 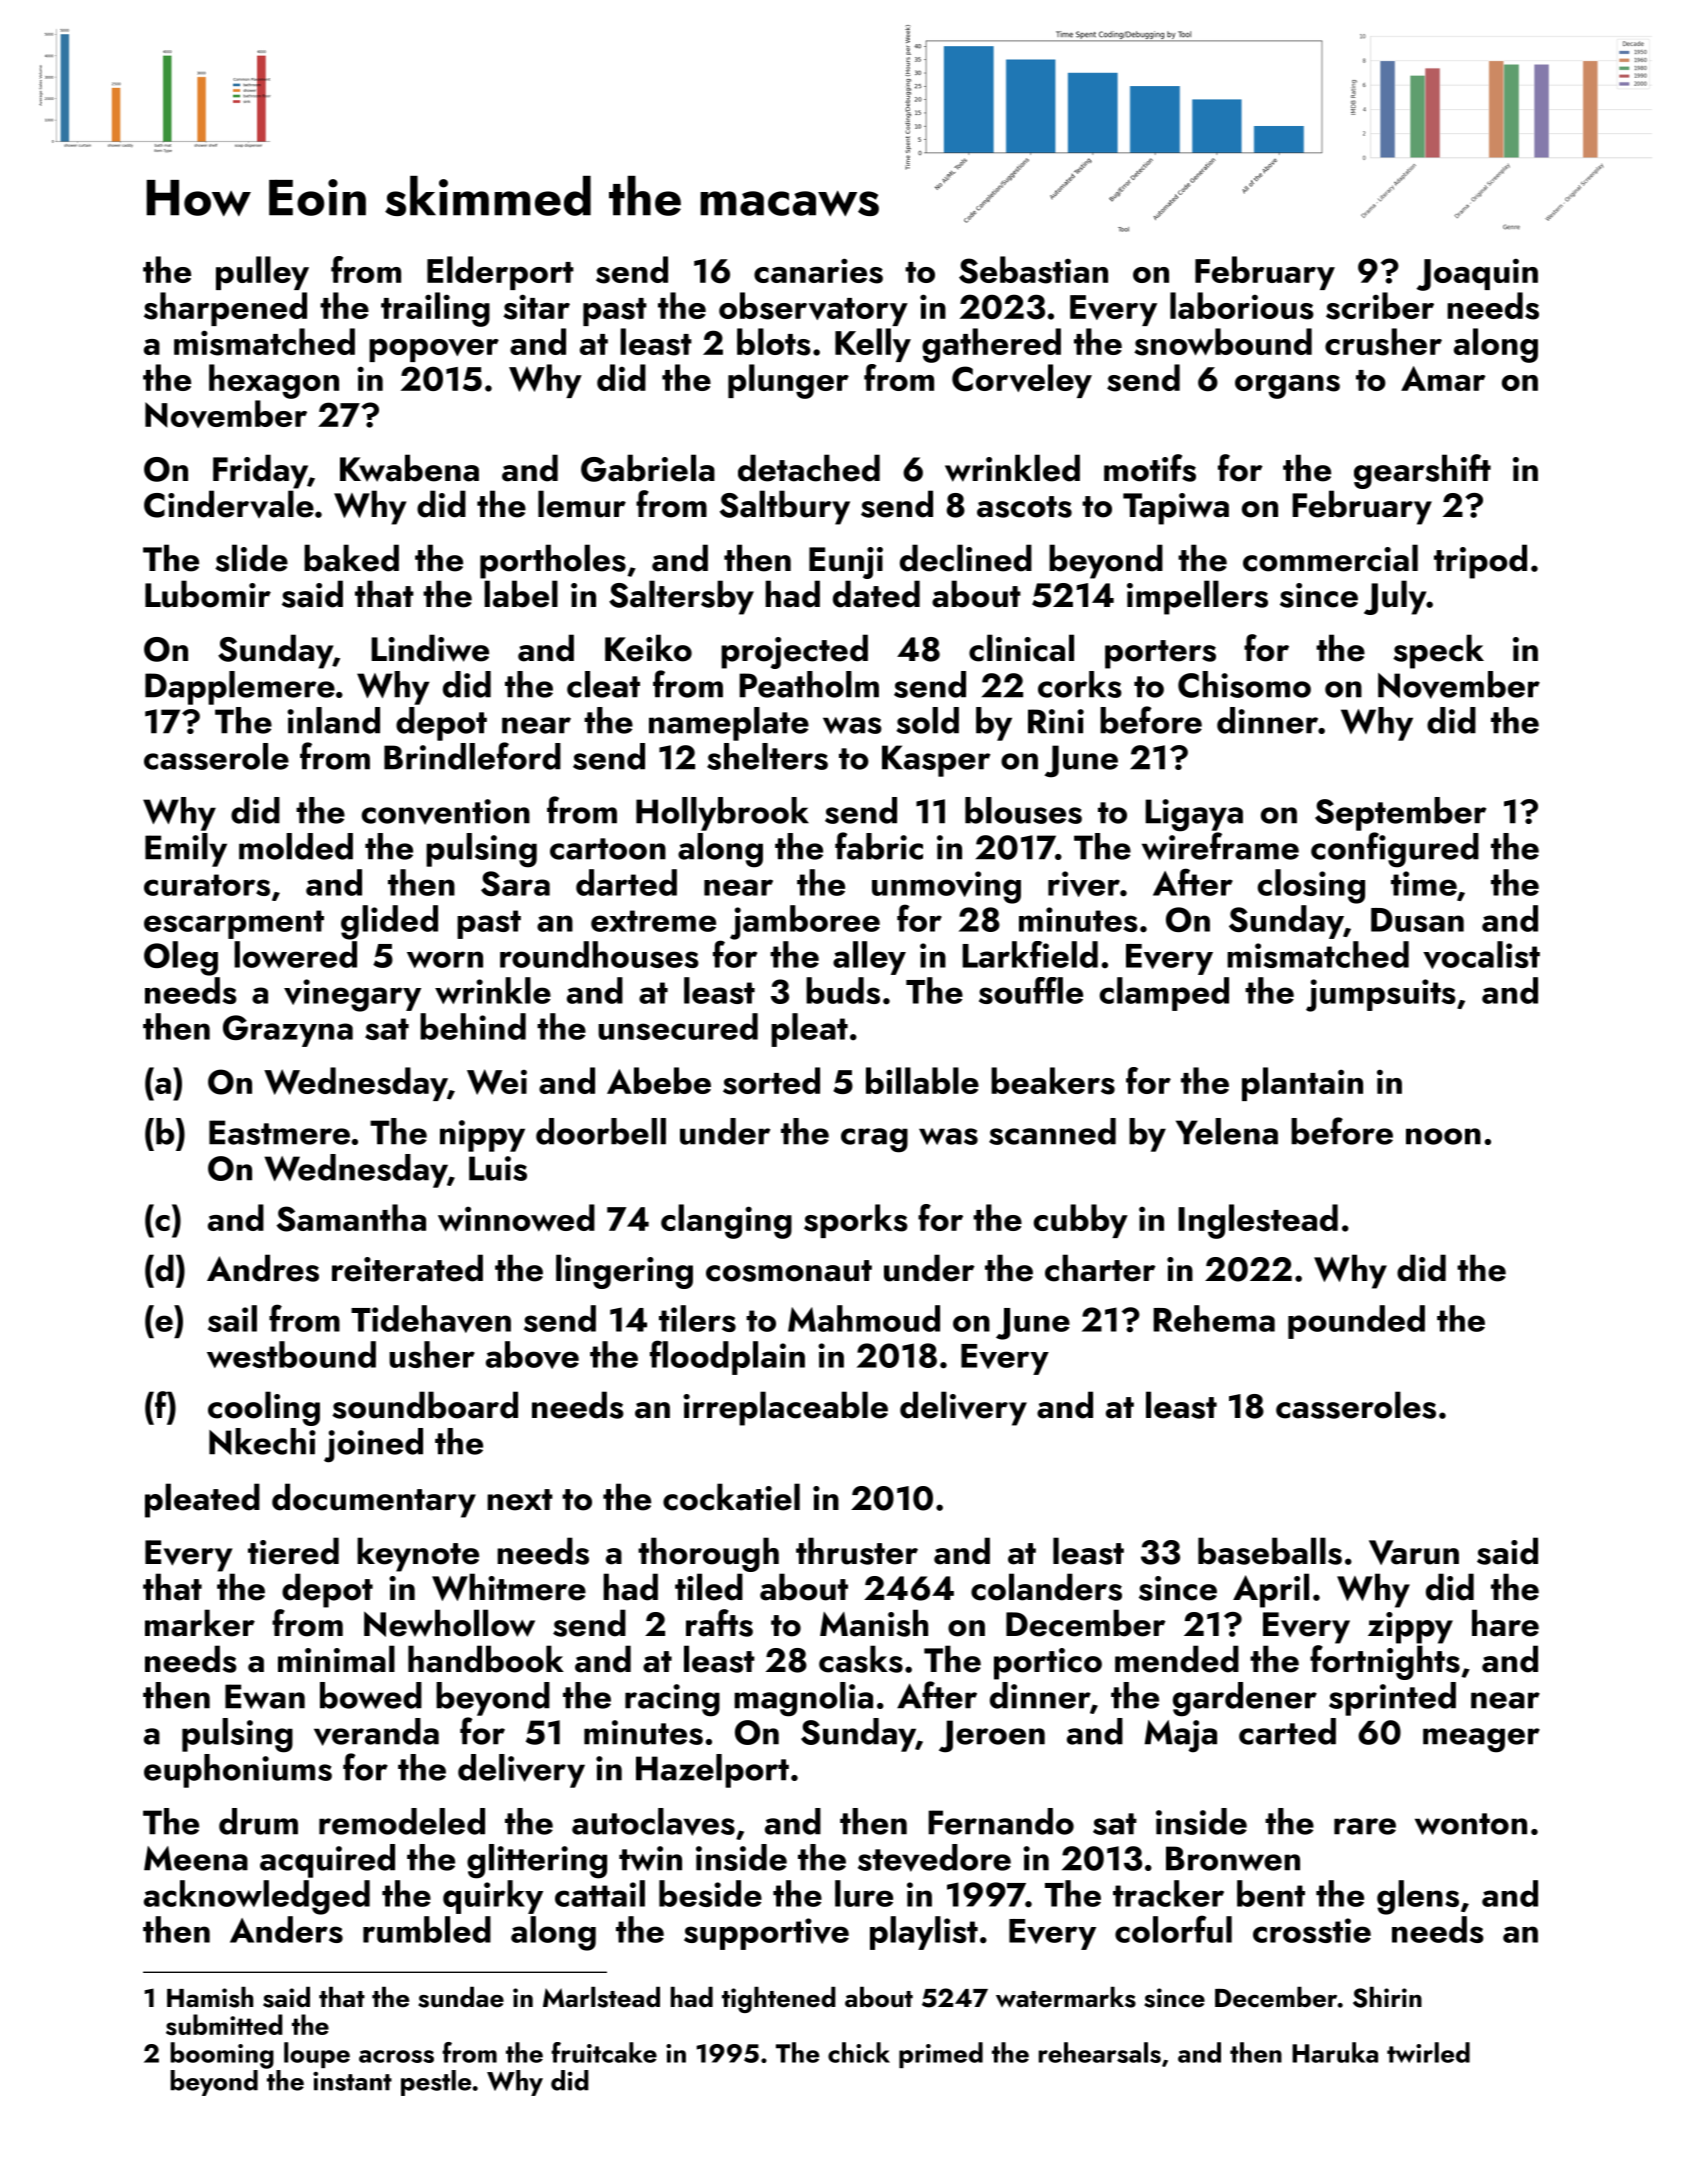 I want to click on sorted, so click(x=771, y=1081).
